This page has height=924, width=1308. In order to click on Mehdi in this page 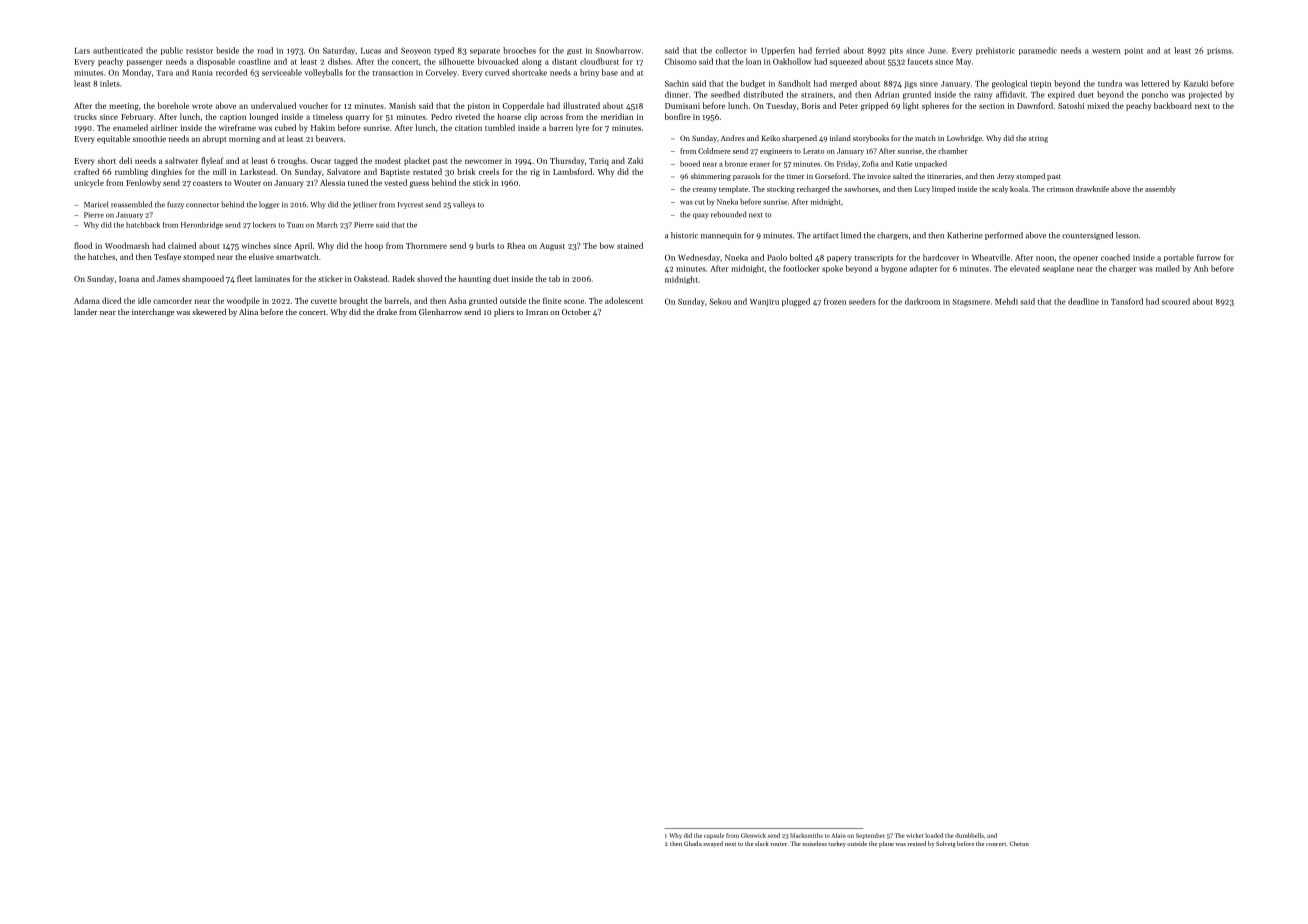, I will do `click(1006, 301)`.
